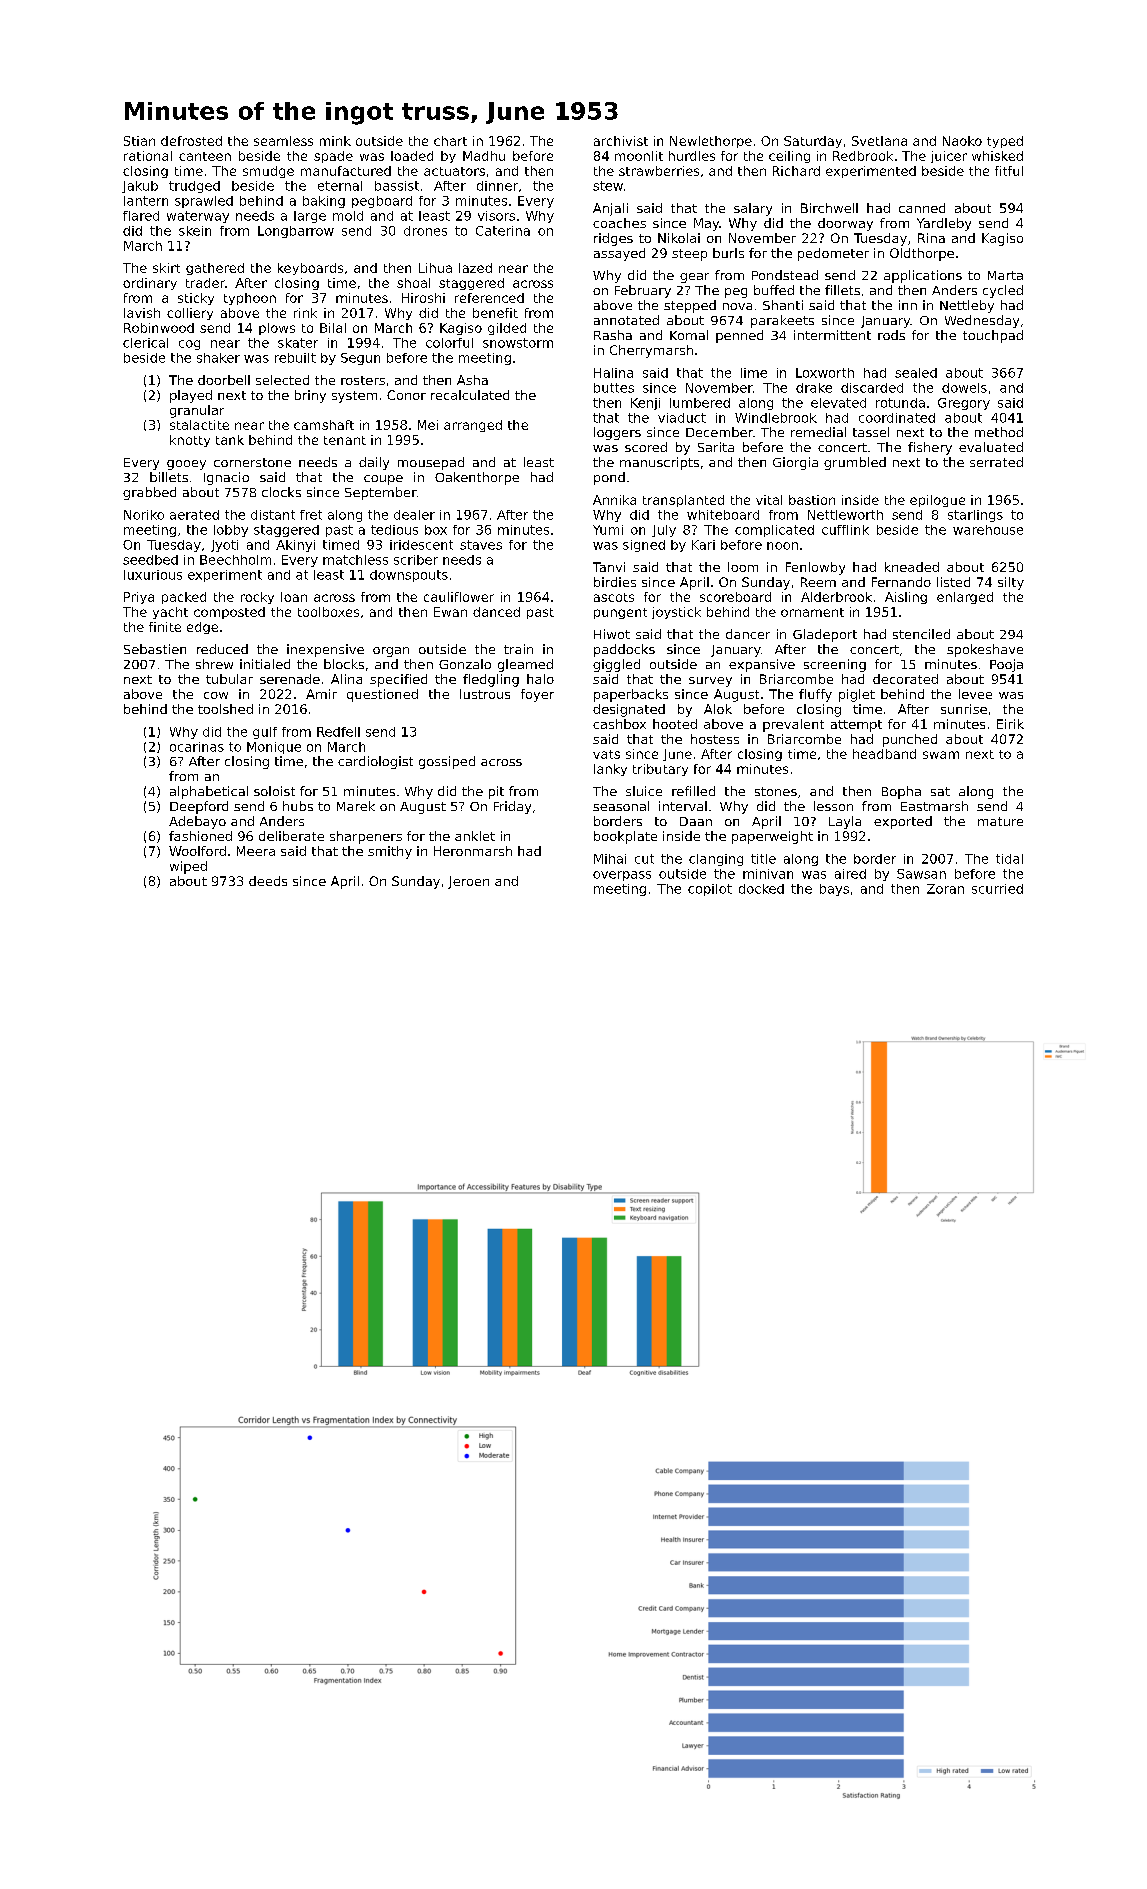 The width and height of the screenshot is (1147, 1889). Describe the element at coordinates (812, 500) in the screenshot. I see `bastion` at that location.
